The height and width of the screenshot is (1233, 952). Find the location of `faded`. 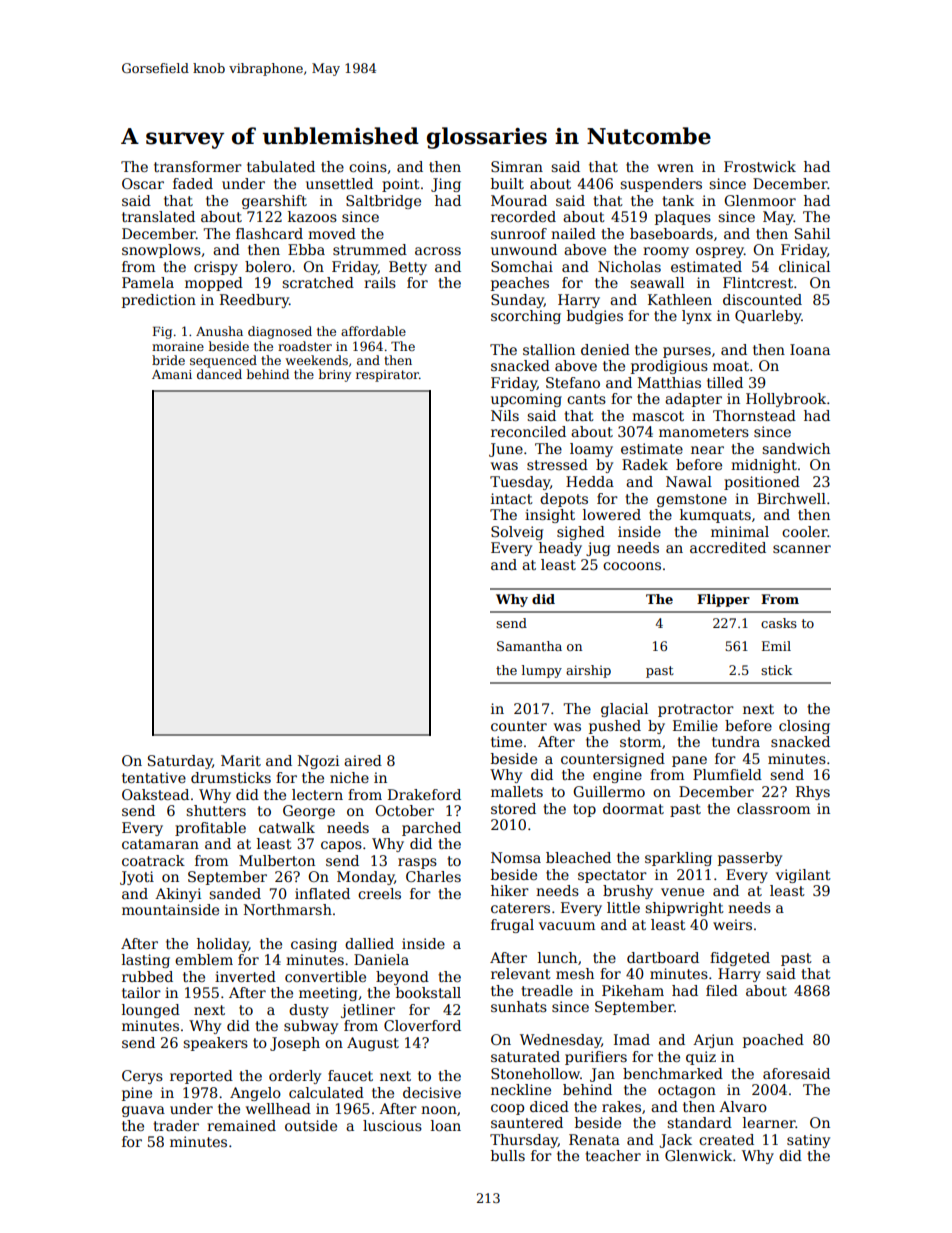

faded is located at coordinates (193, 183).
